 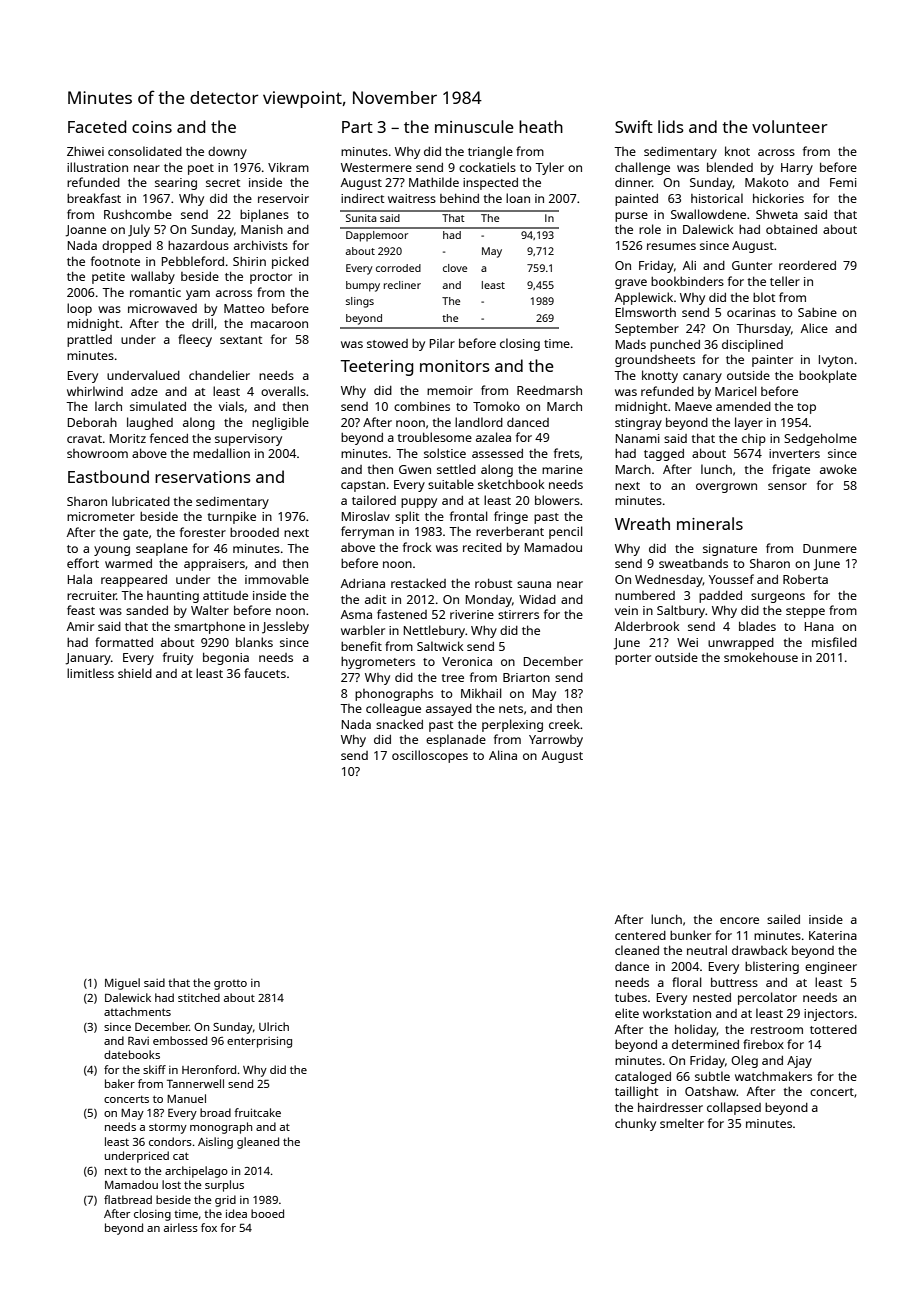 I want to click on flatbread, so click(x=128, y=1199).
